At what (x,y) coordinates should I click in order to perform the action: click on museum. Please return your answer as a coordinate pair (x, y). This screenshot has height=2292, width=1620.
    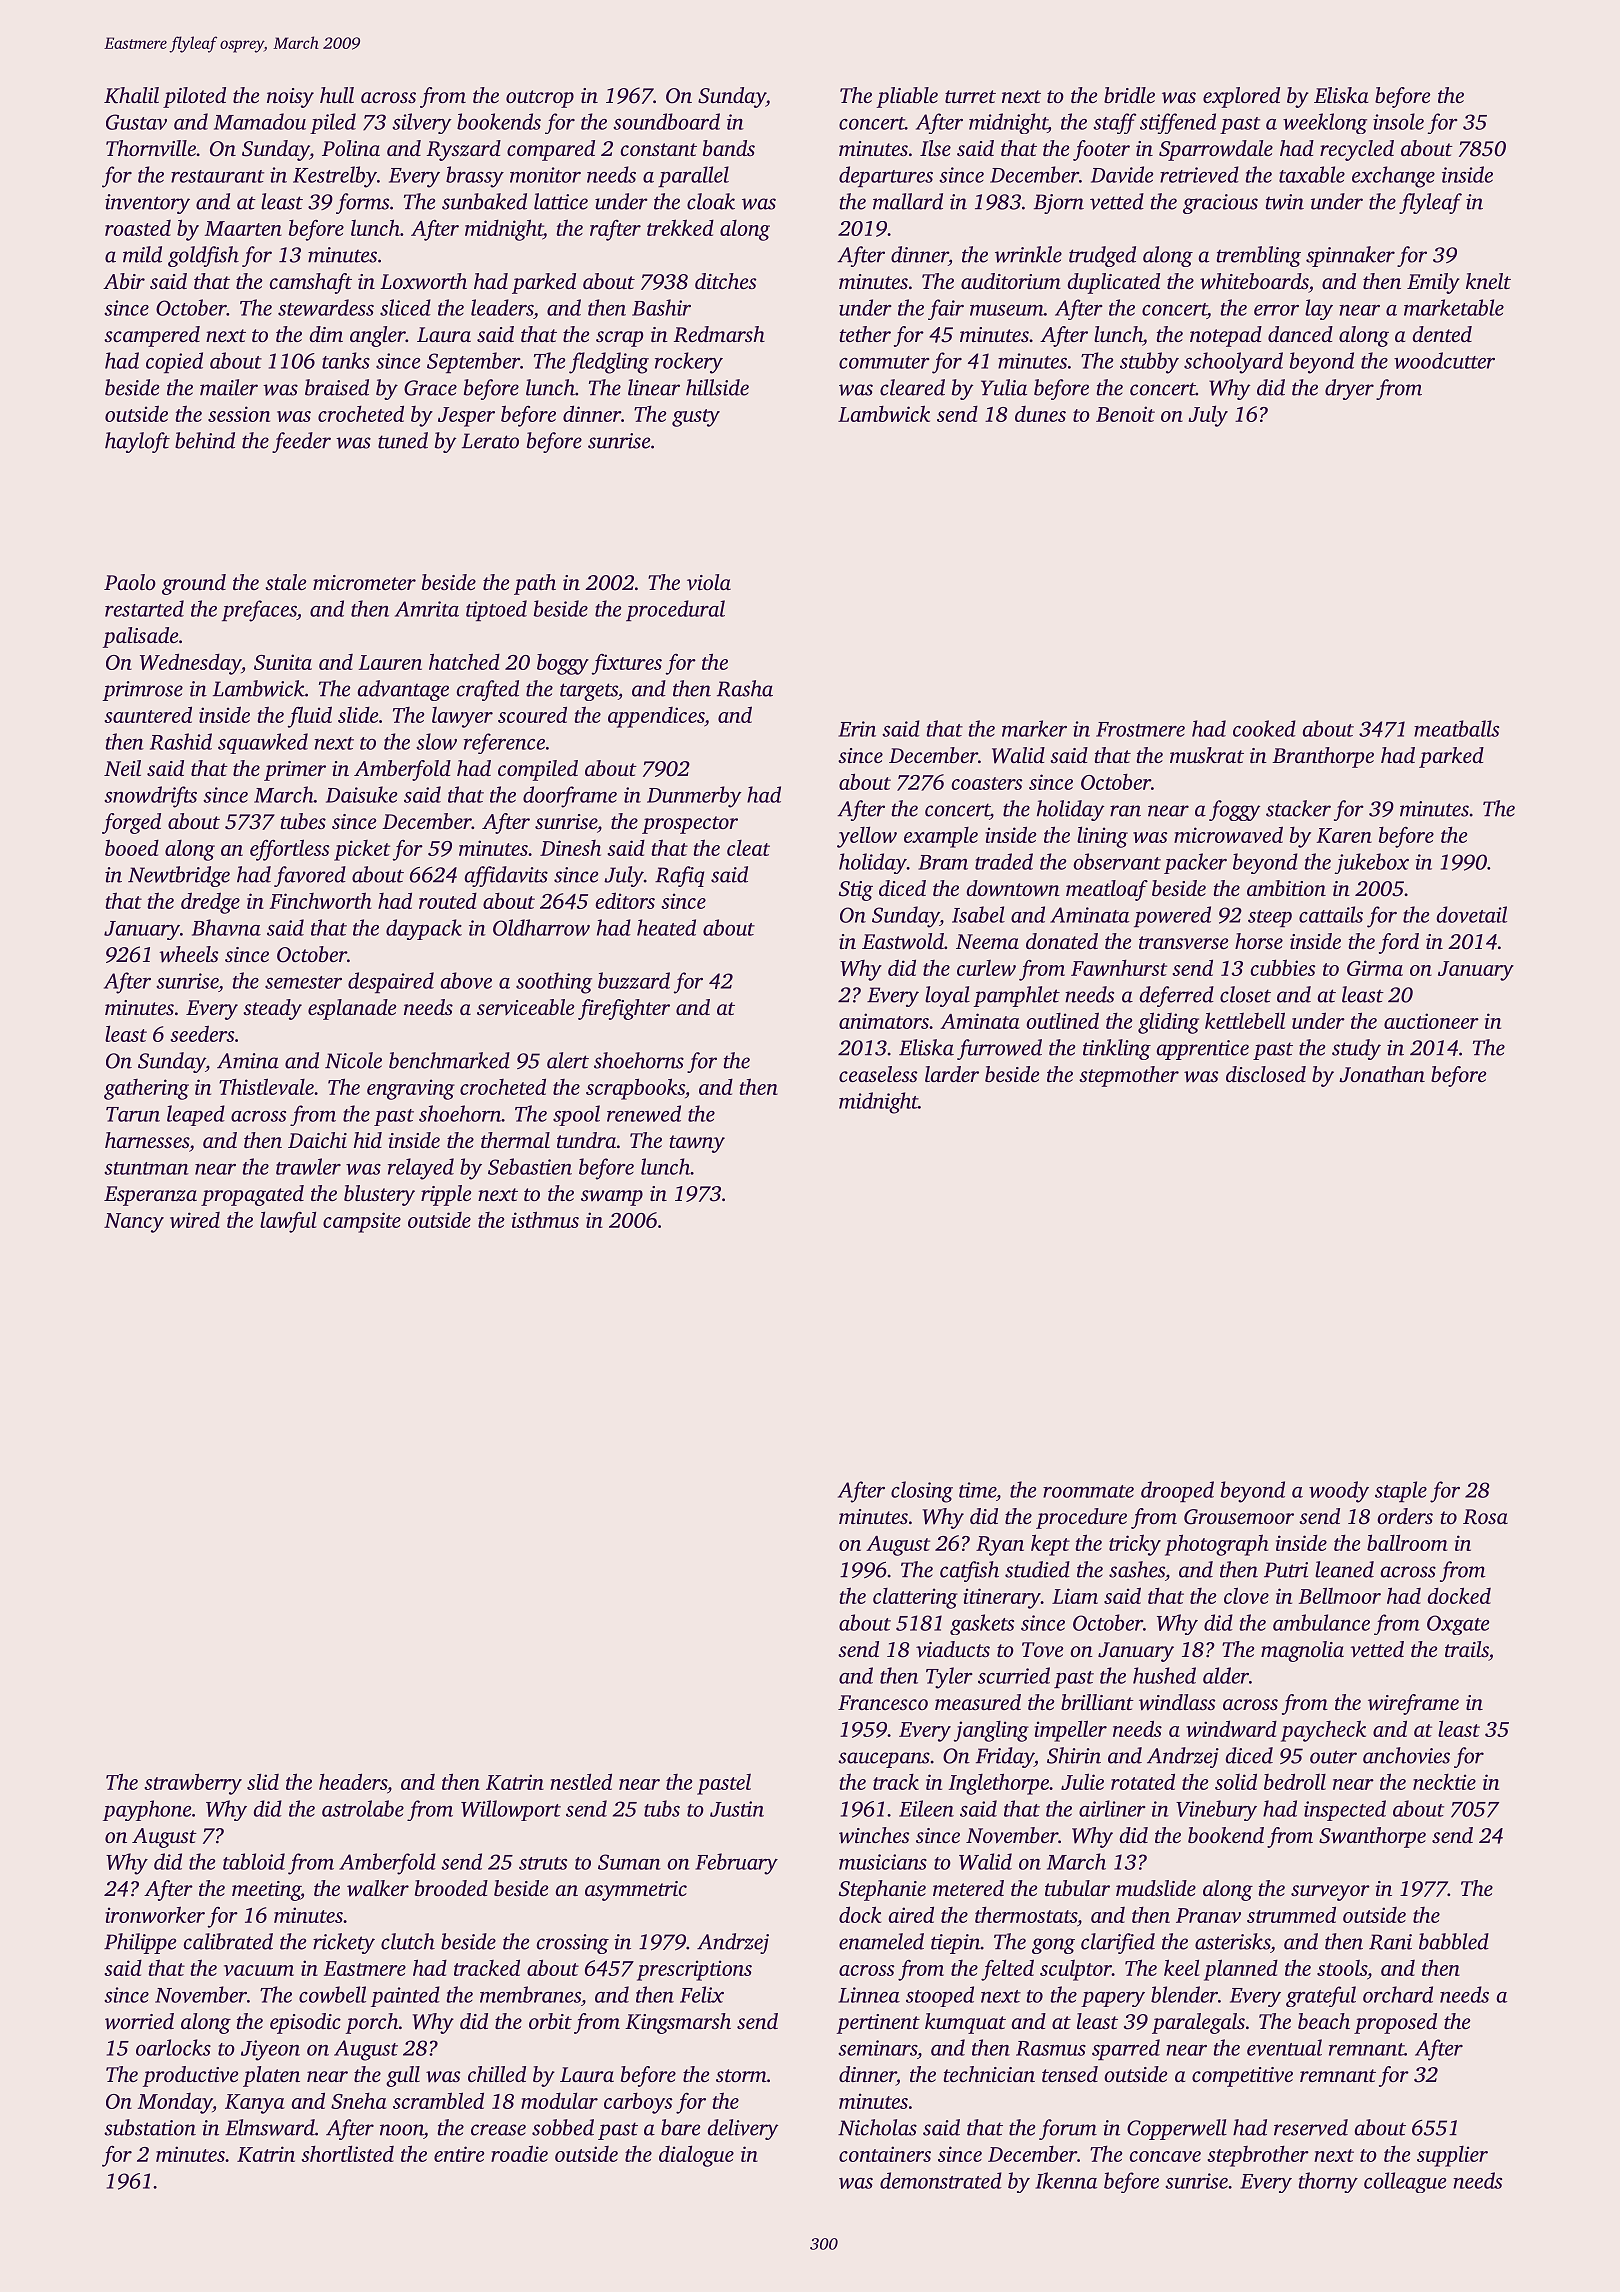
    Looking at the image, I should click on (1007, 310).
